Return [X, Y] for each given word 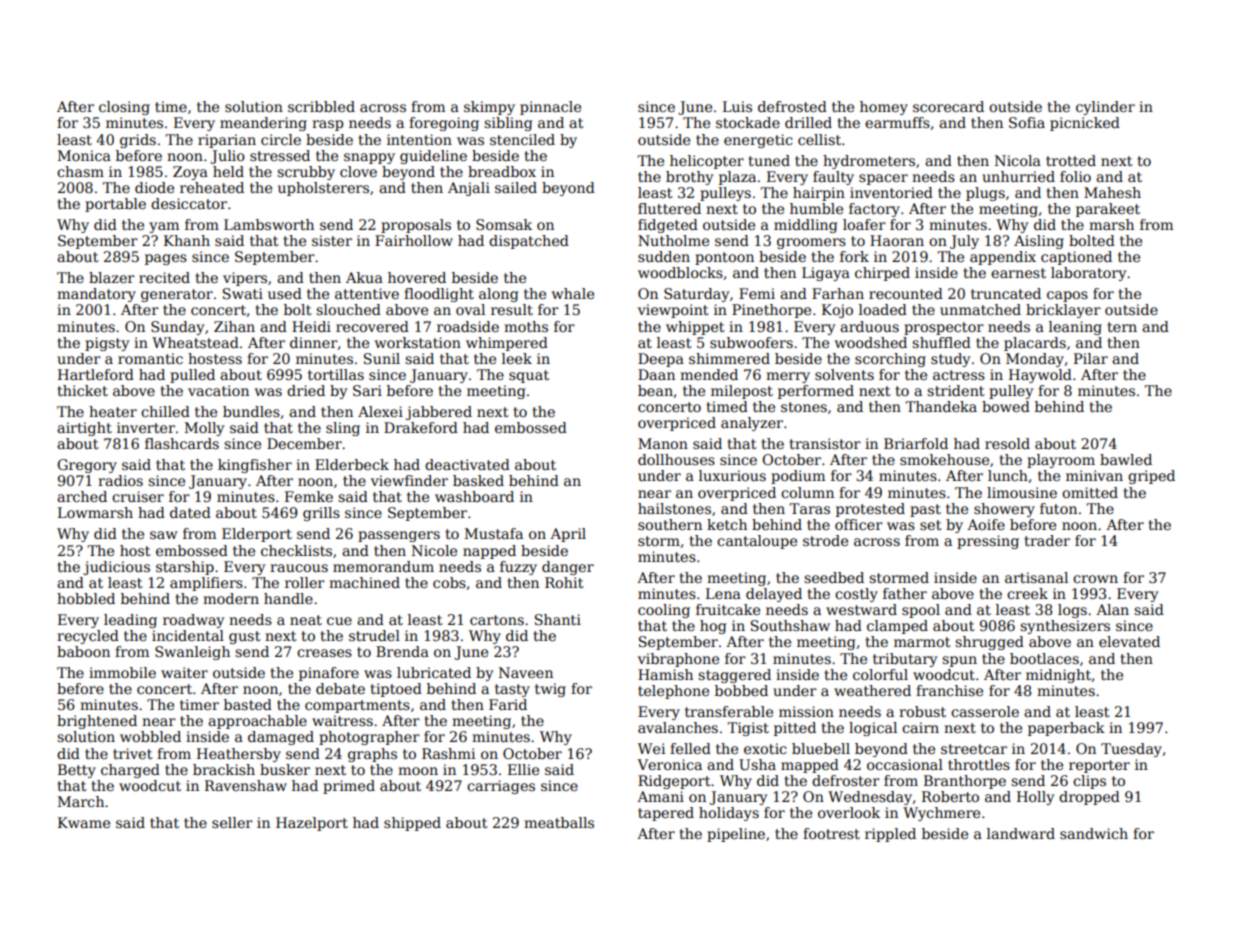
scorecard [948, 106]
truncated [1006, 293]
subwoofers [751, 342]
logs [1072, 611]
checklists [296, 550]
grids [138, 141]
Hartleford [96, 374]
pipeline [736, 835]
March [81, 801]
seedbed [834, 577]
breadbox [502, 171]
